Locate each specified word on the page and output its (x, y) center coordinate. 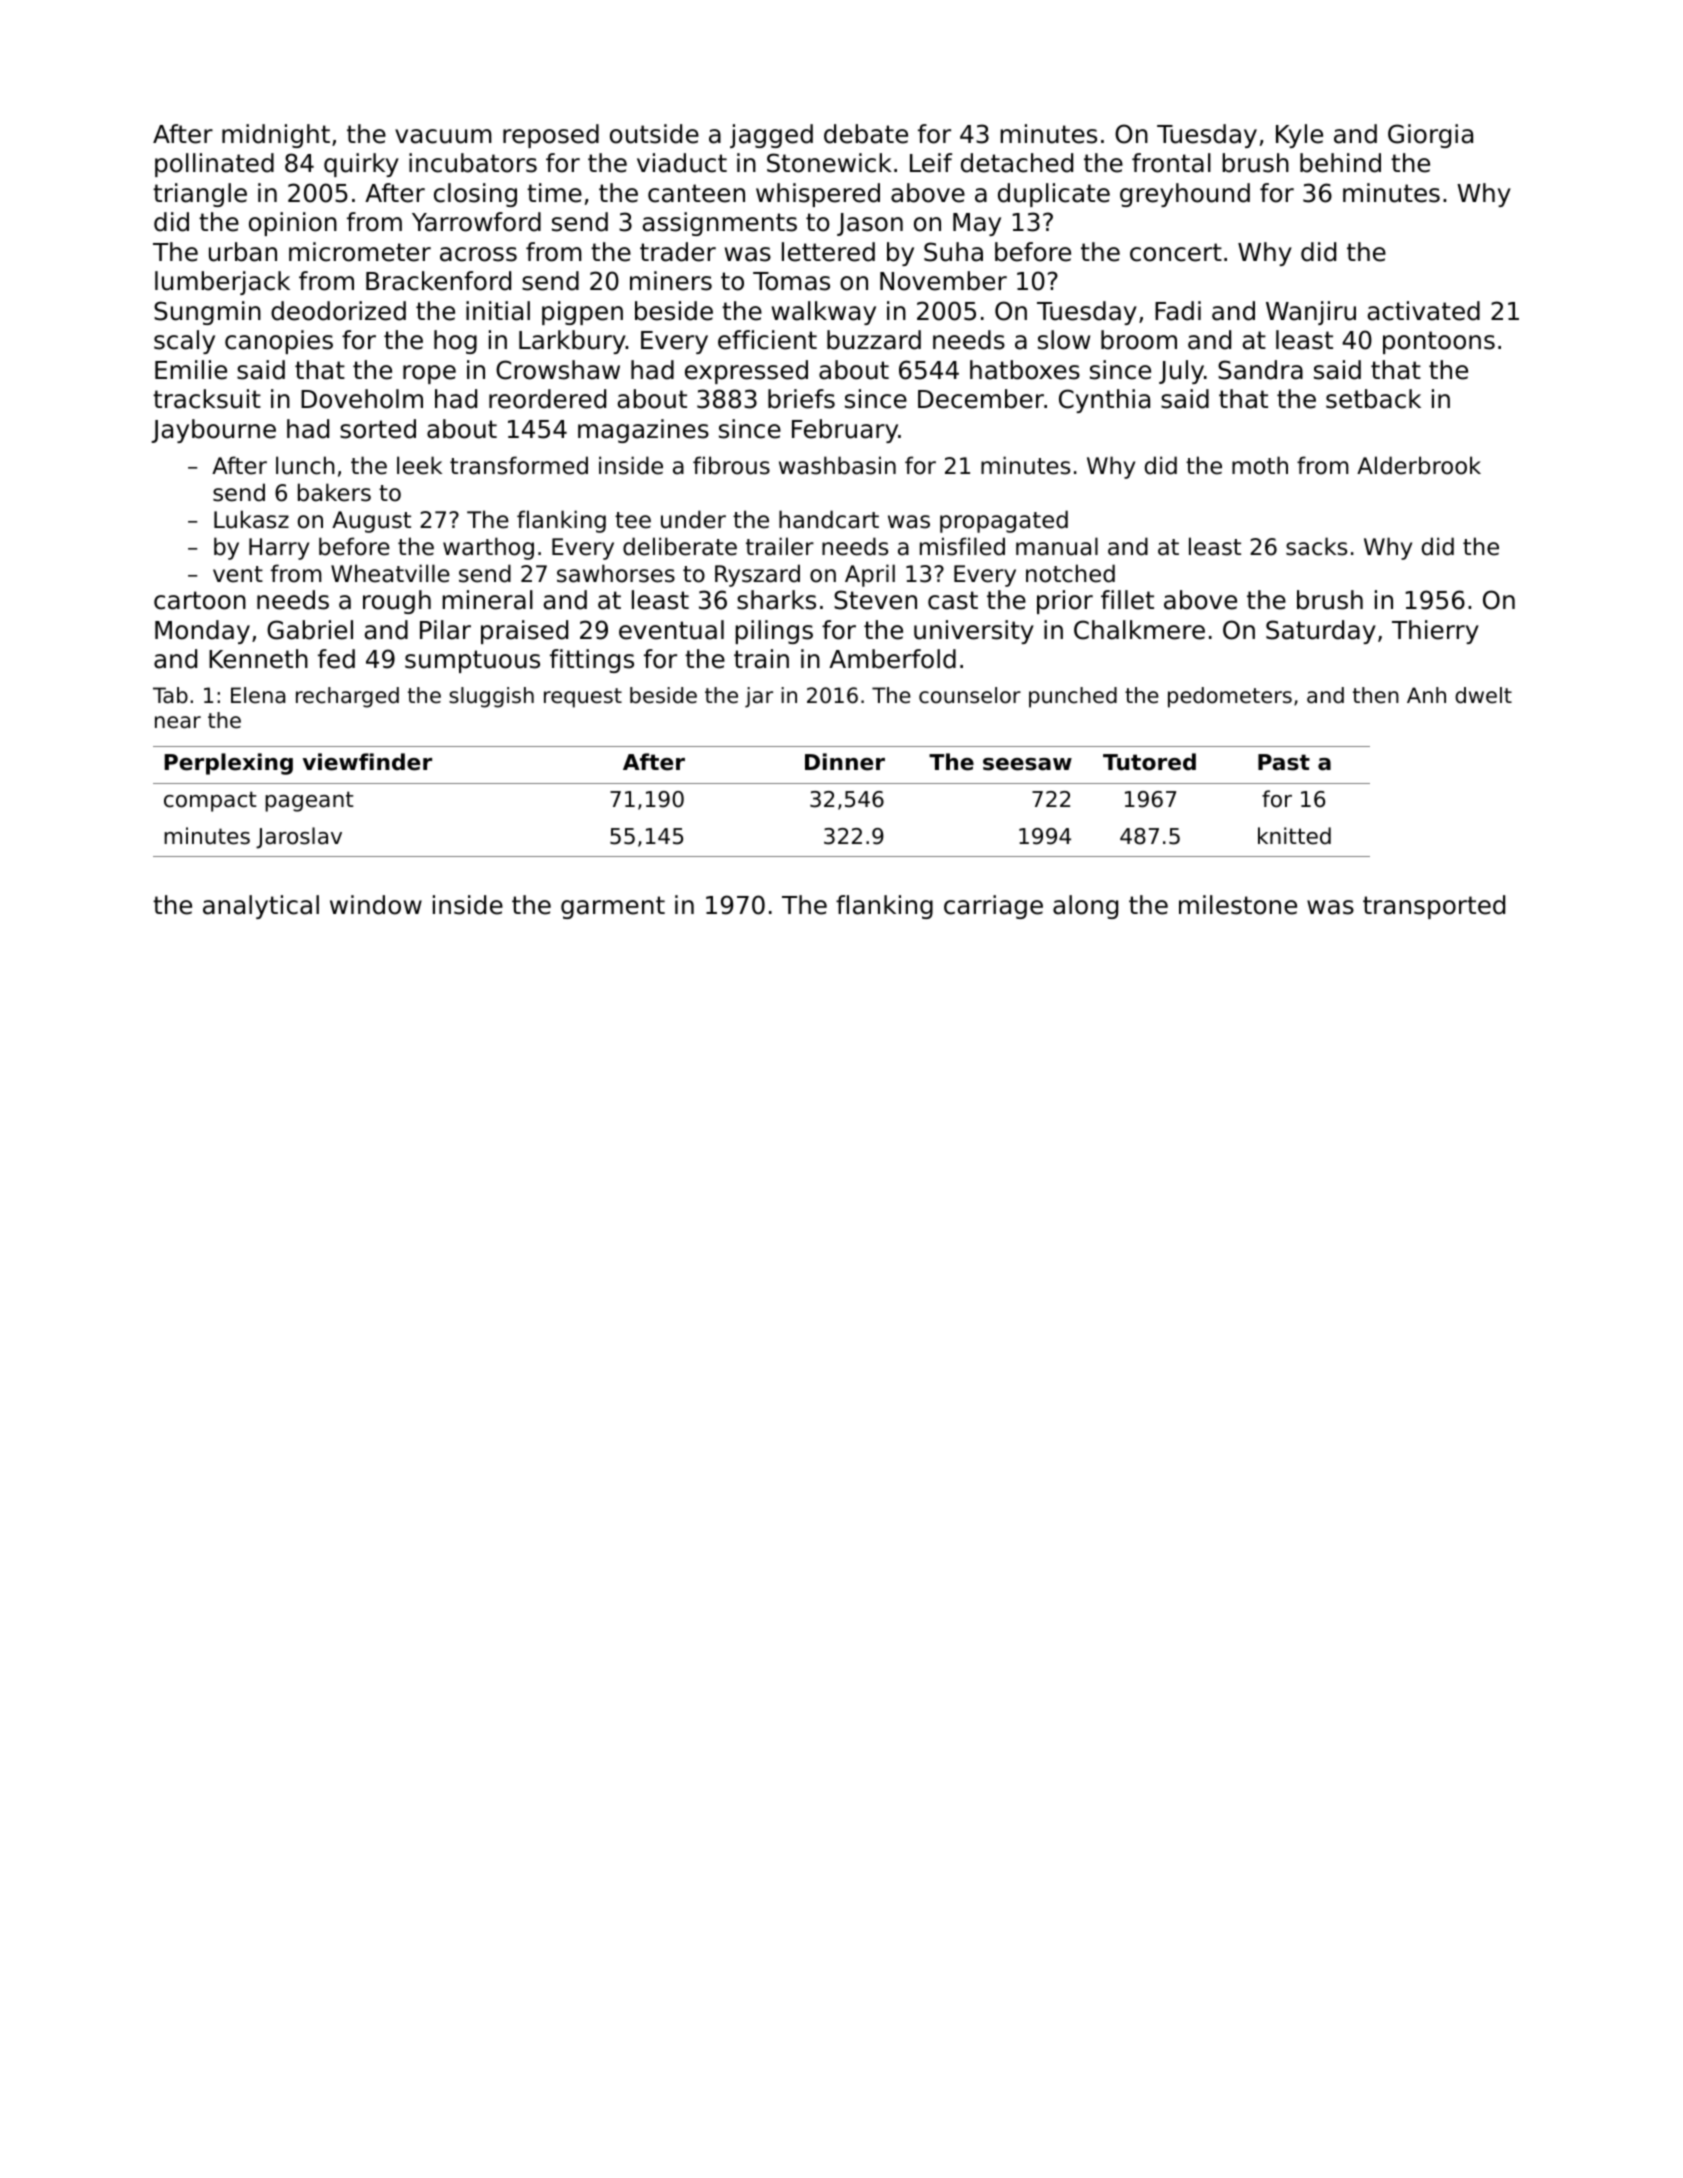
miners (671, 281)
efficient (767, 340)
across (478, 254)
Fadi (1178, 311)
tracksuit (207, 399)
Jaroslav (299, 838)
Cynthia (1104, 401)
